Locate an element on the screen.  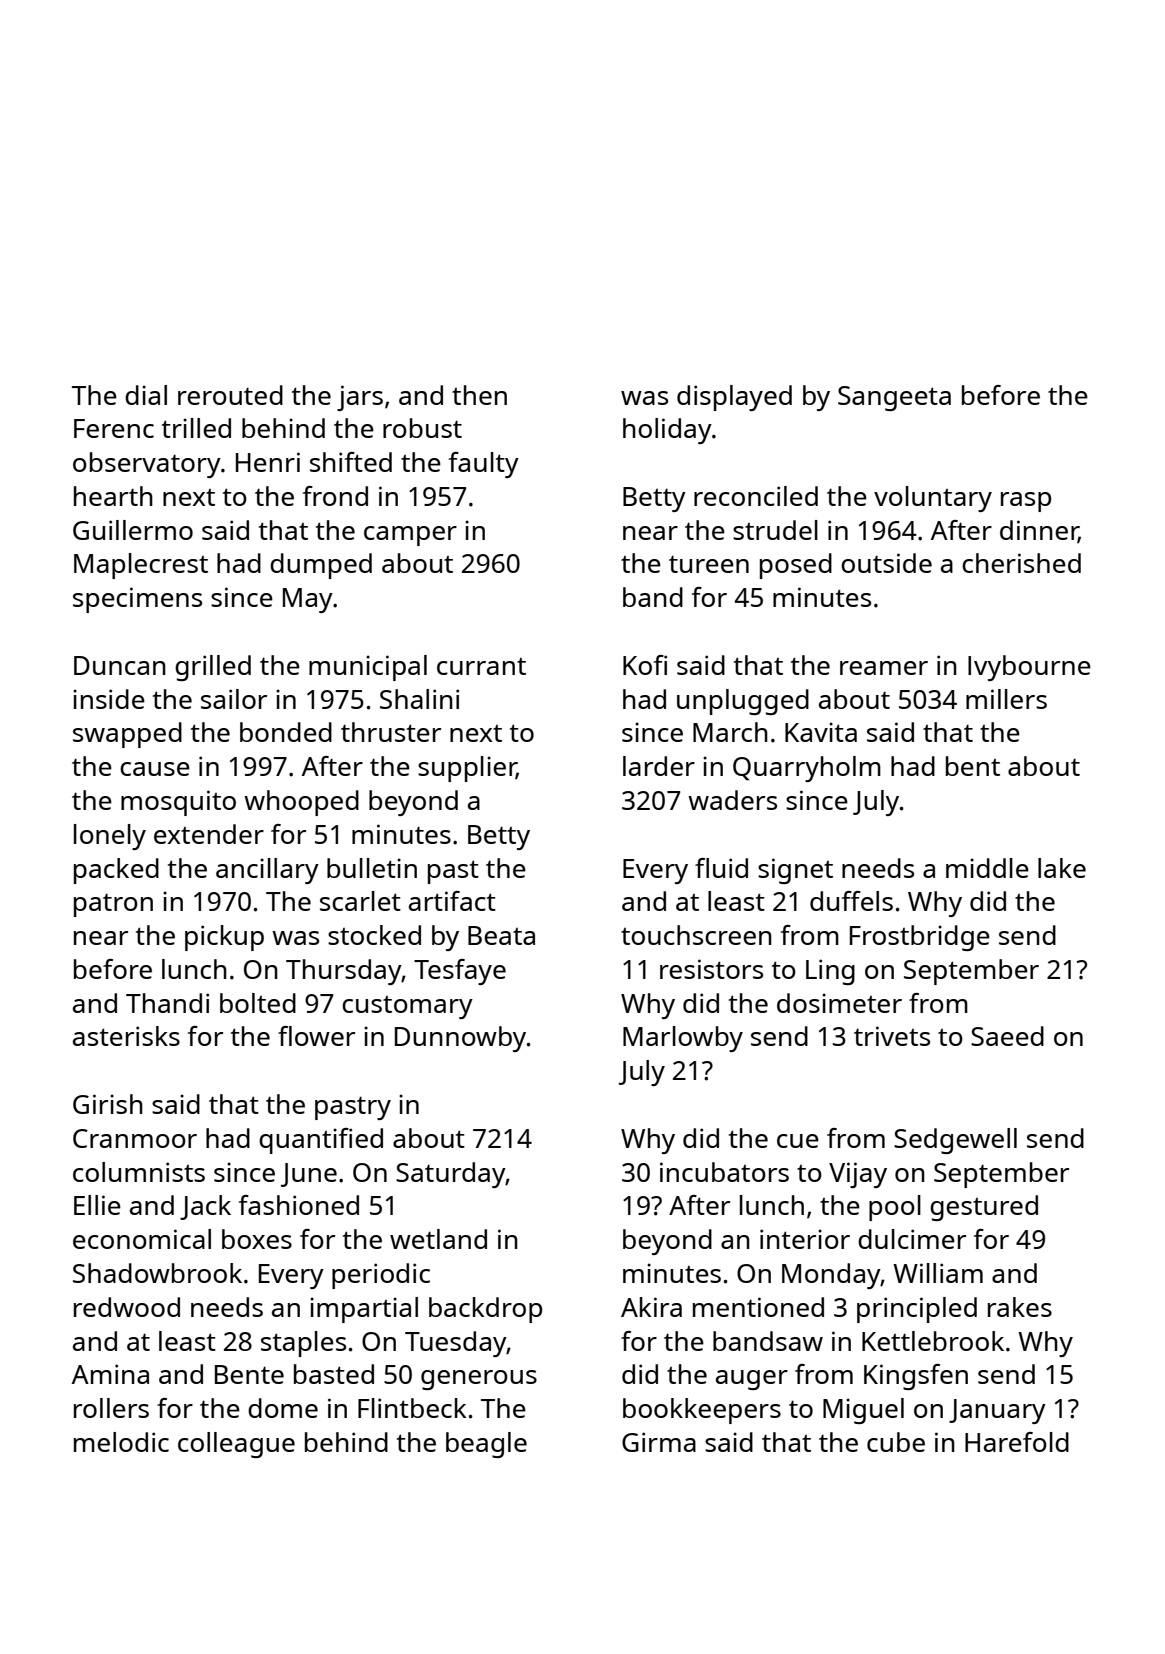
Sangeeta is located at coordinates (894, 398).
